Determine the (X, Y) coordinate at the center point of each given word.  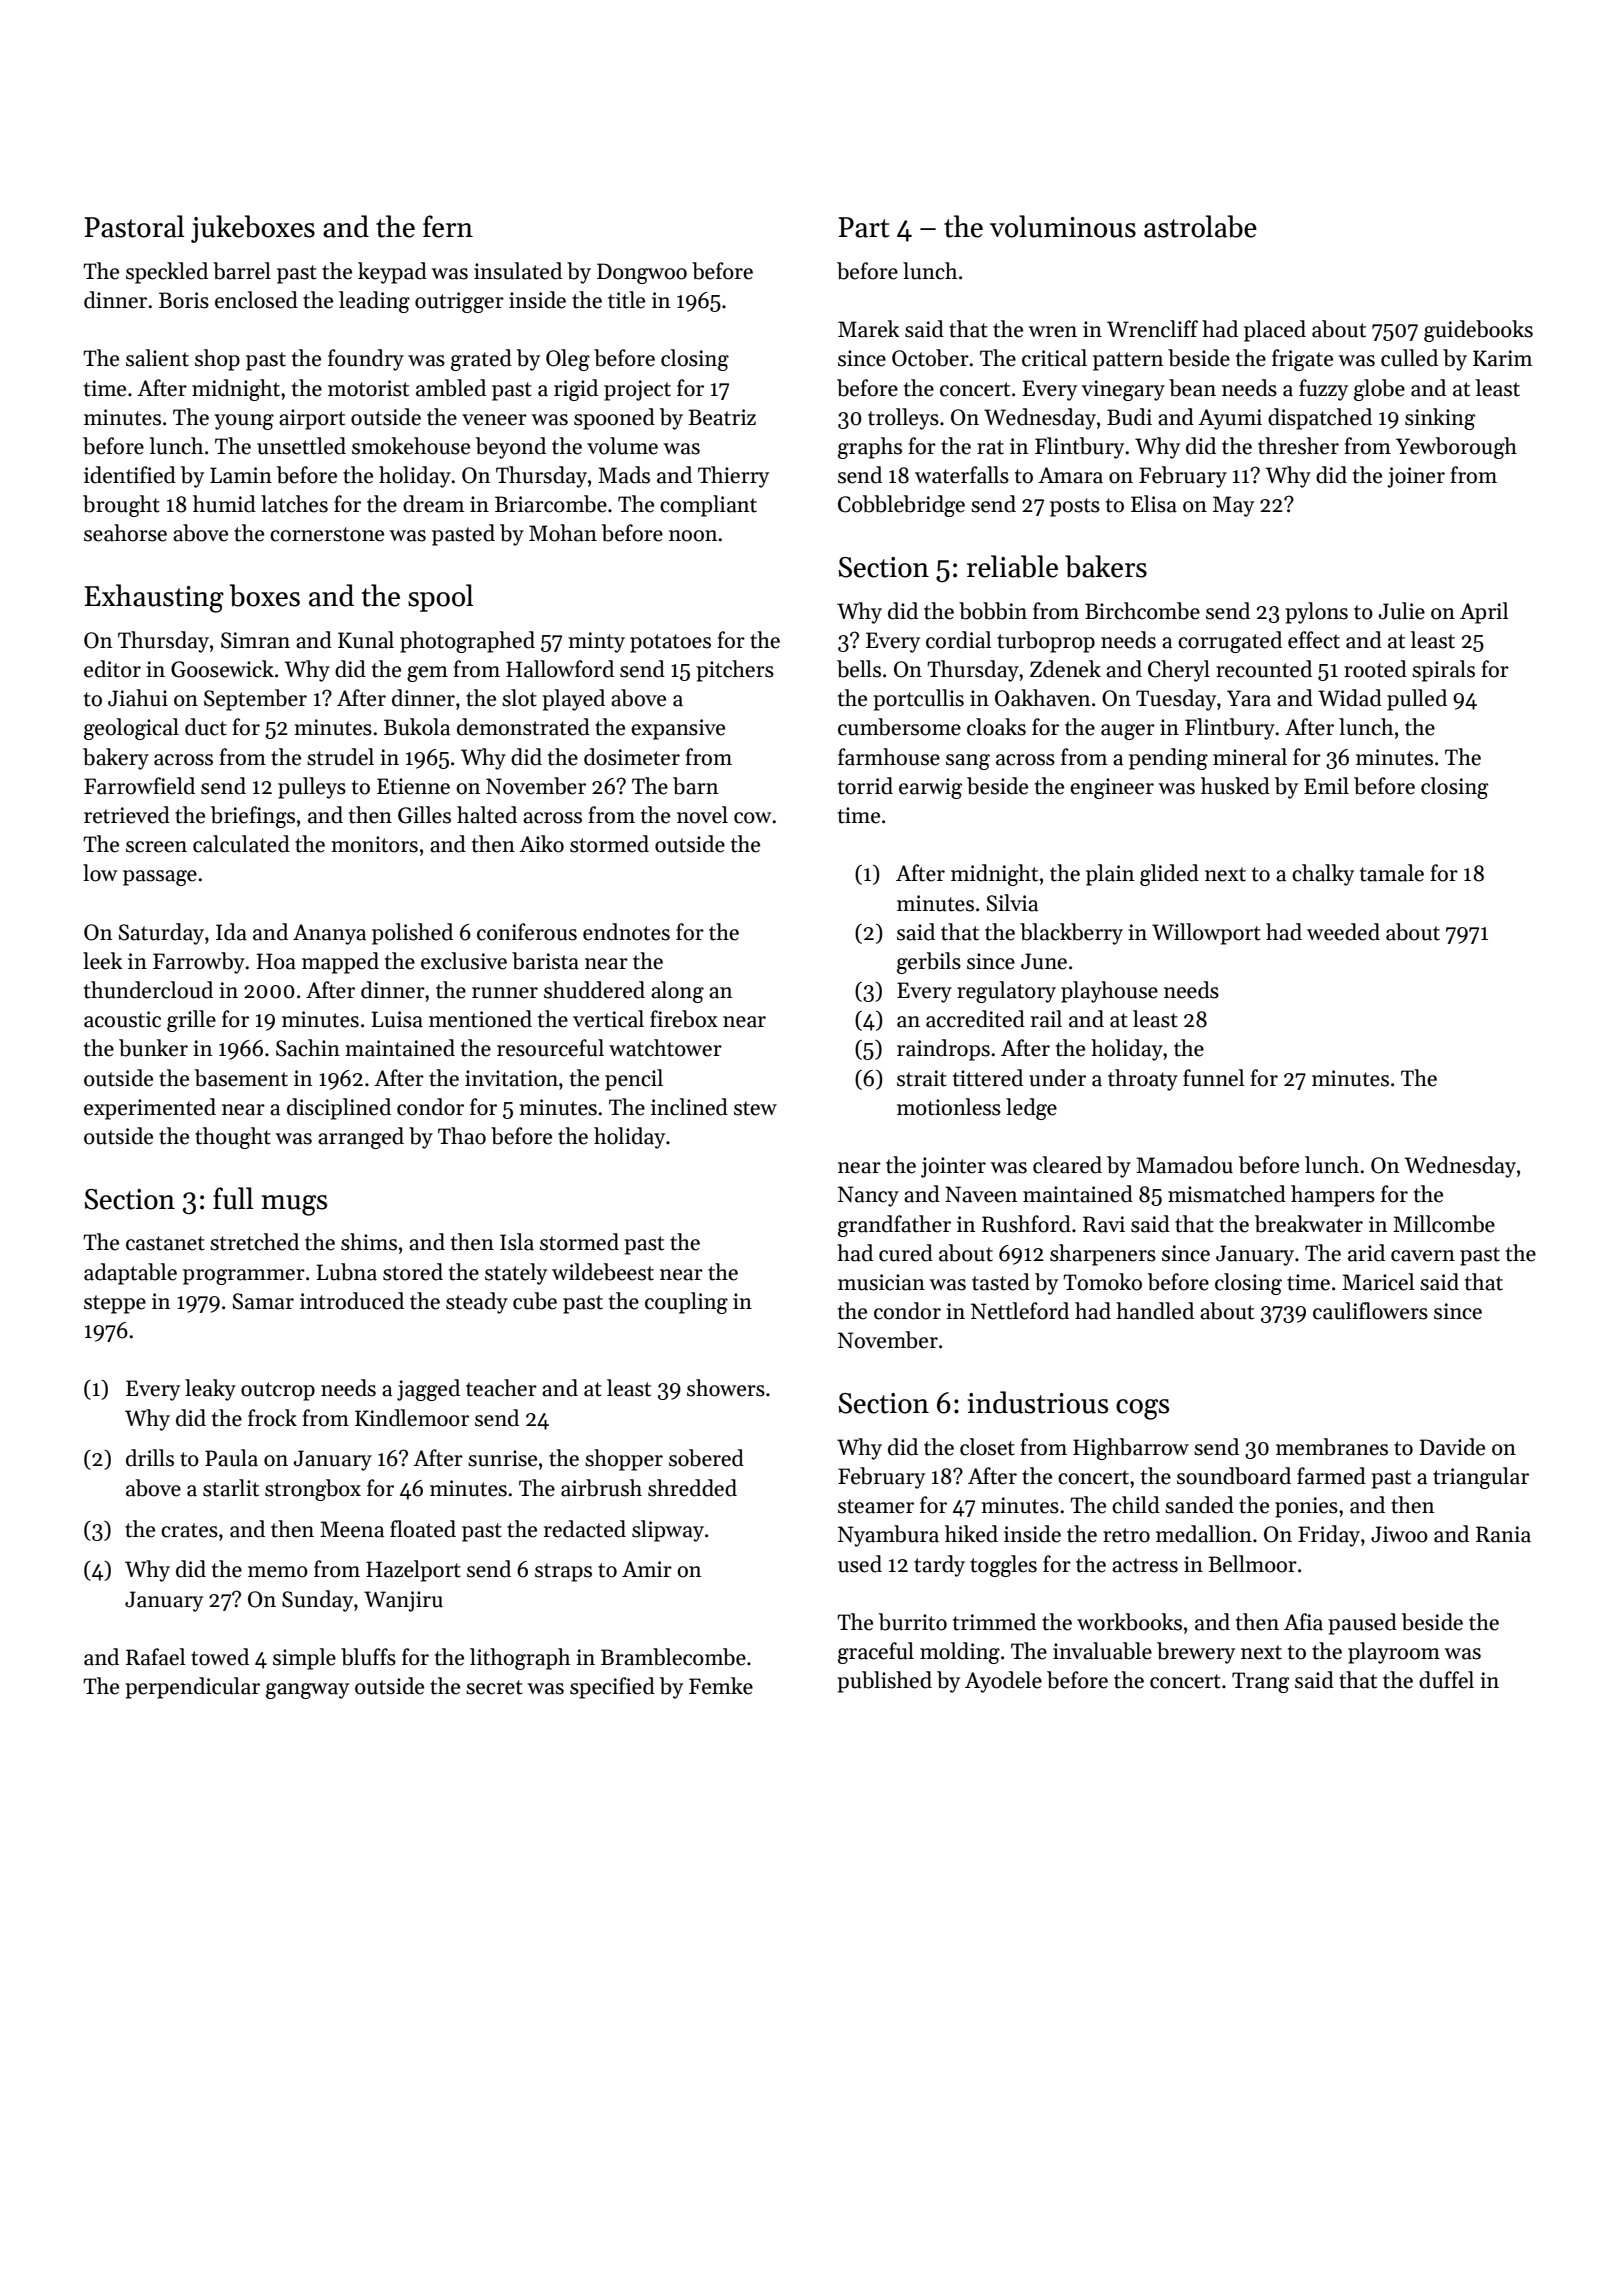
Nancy (868, 1196)
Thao (462, 1136)
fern (448, 226)
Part (864, 227)
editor (112, 669)
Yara (1249, 698)
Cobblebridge (901, 506)
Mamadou (1184, 1165)
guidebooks (1478, 331)
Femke (721, 1686)
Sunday (317, 1601)
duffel (1446, 1680)
